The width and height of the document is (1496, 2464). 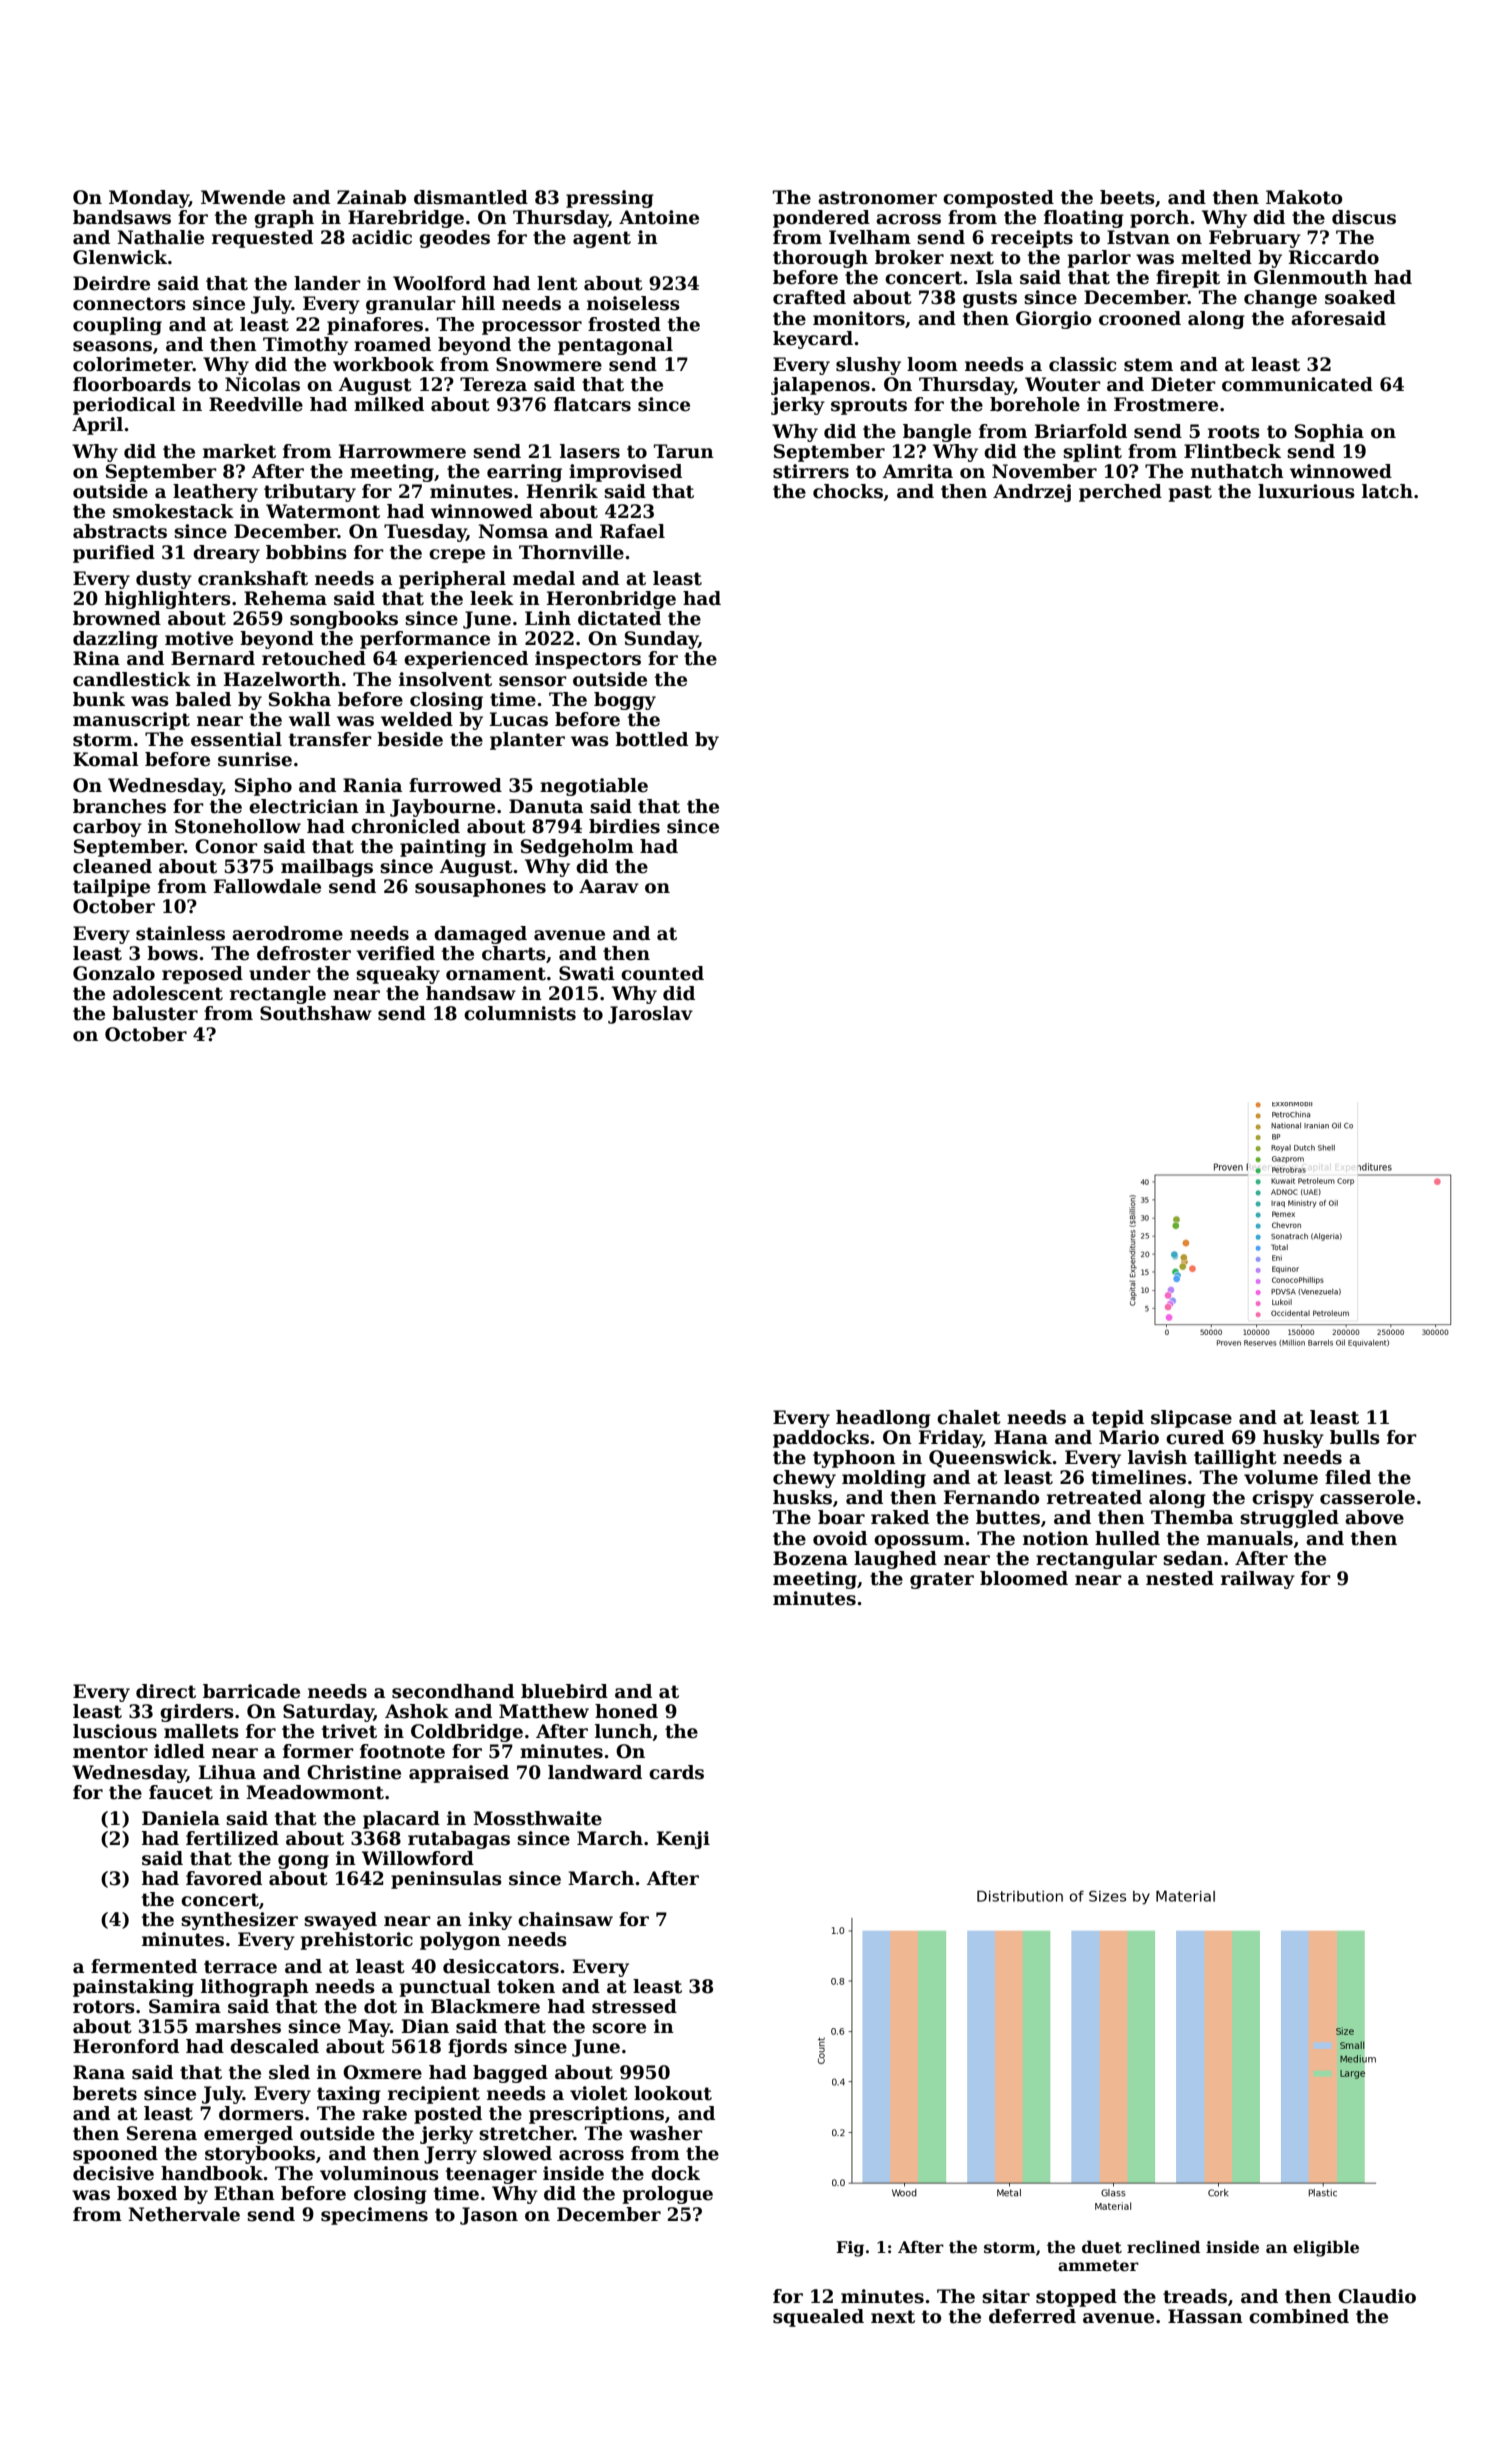 What do you see at coordinates (262, 239) in the document?
I see `requested` at bounding box center [262, 239].
